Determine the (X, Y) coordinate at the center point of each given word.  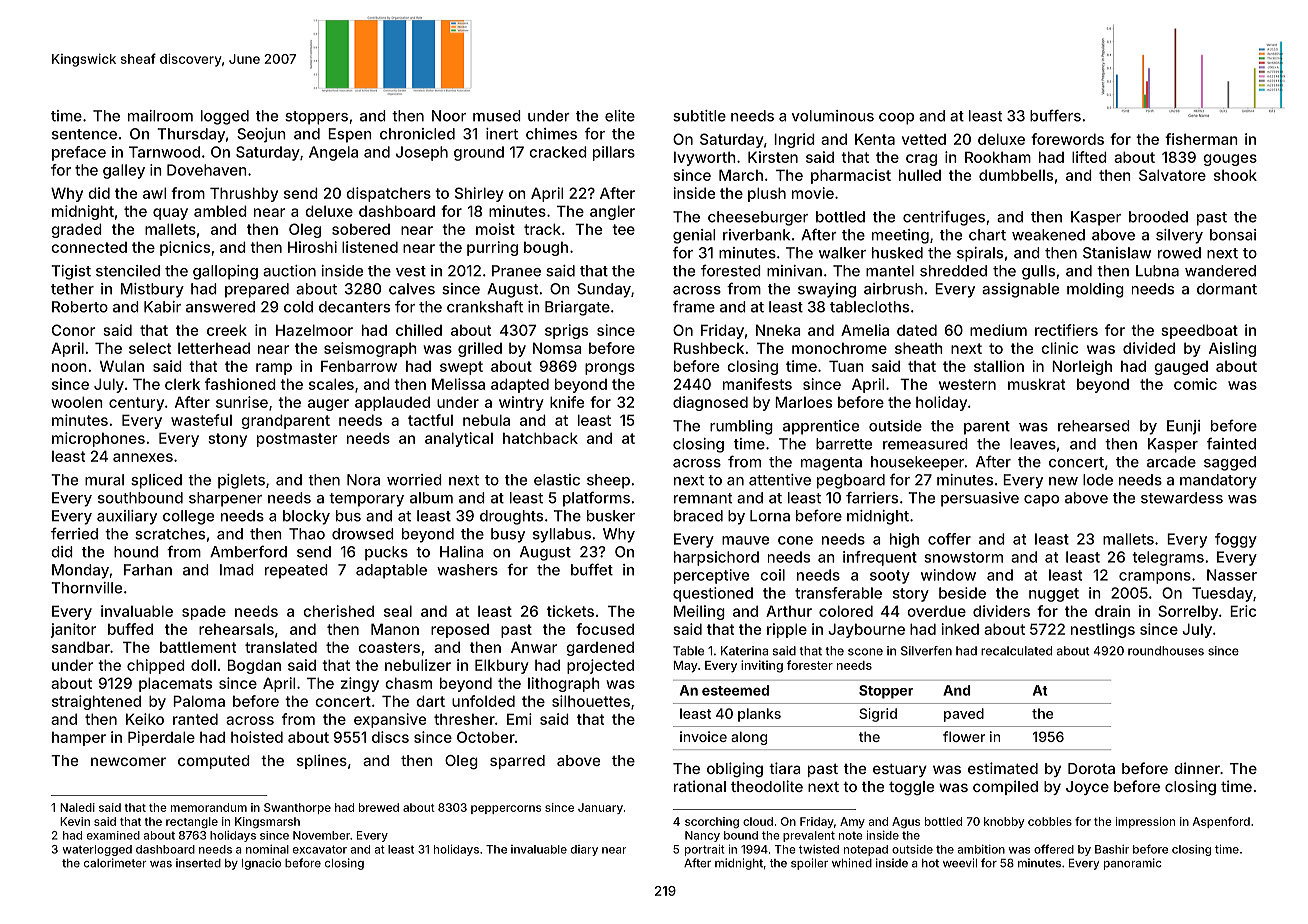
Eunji (1183, 427)
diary (584, 850)
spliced (156, 481)
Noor (449, 116)
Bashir (1112, 849)
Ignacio (261, 864)
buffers (1055, 115)
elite (620, 116)
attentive (780, 480)
